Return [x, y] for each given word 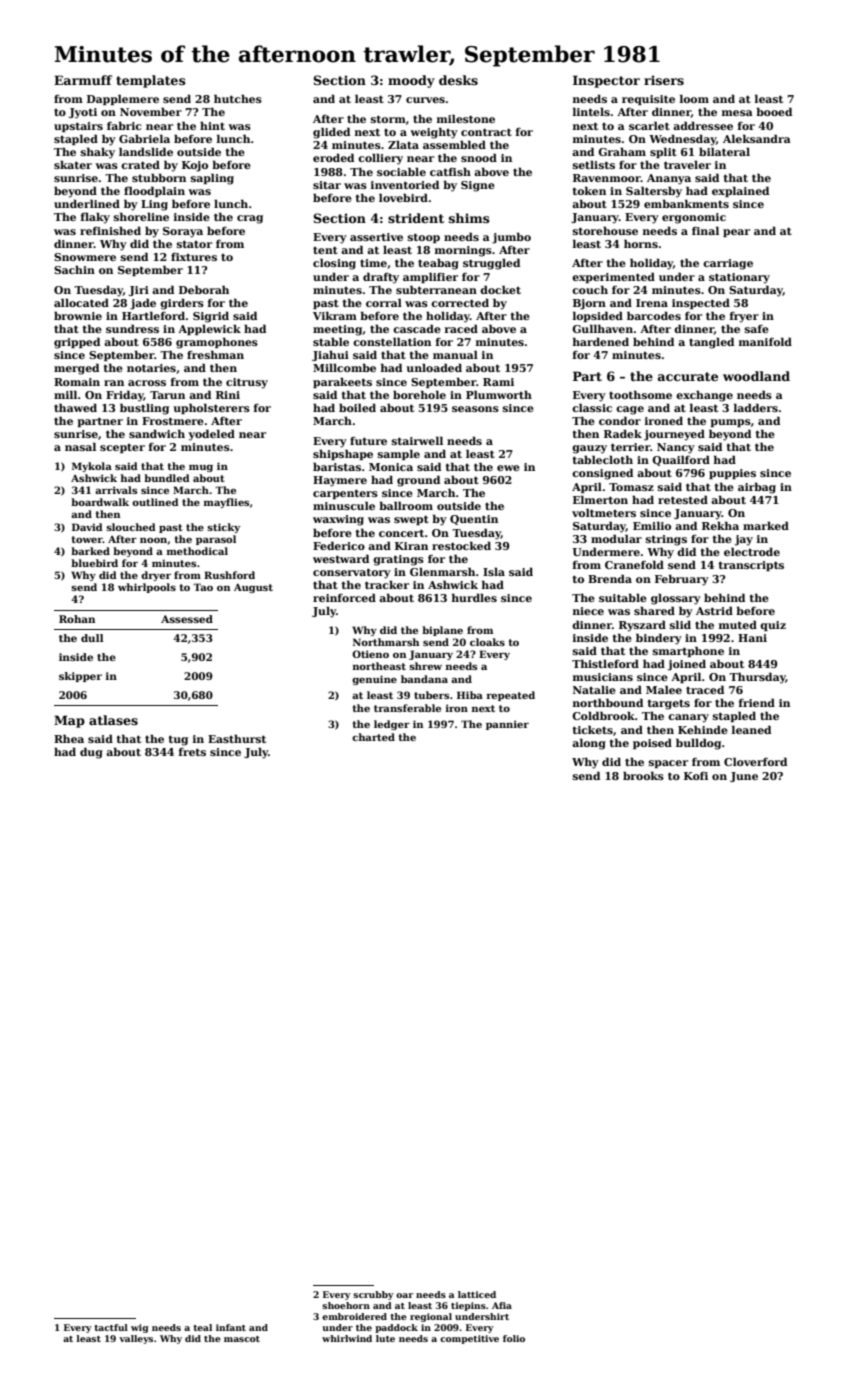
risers [664, 80]
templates [151, 81]
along [589, 744]
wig [140, 1328]
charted [373, 737]
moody [411, 81]
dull [92, 638]
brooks [643, 775]
